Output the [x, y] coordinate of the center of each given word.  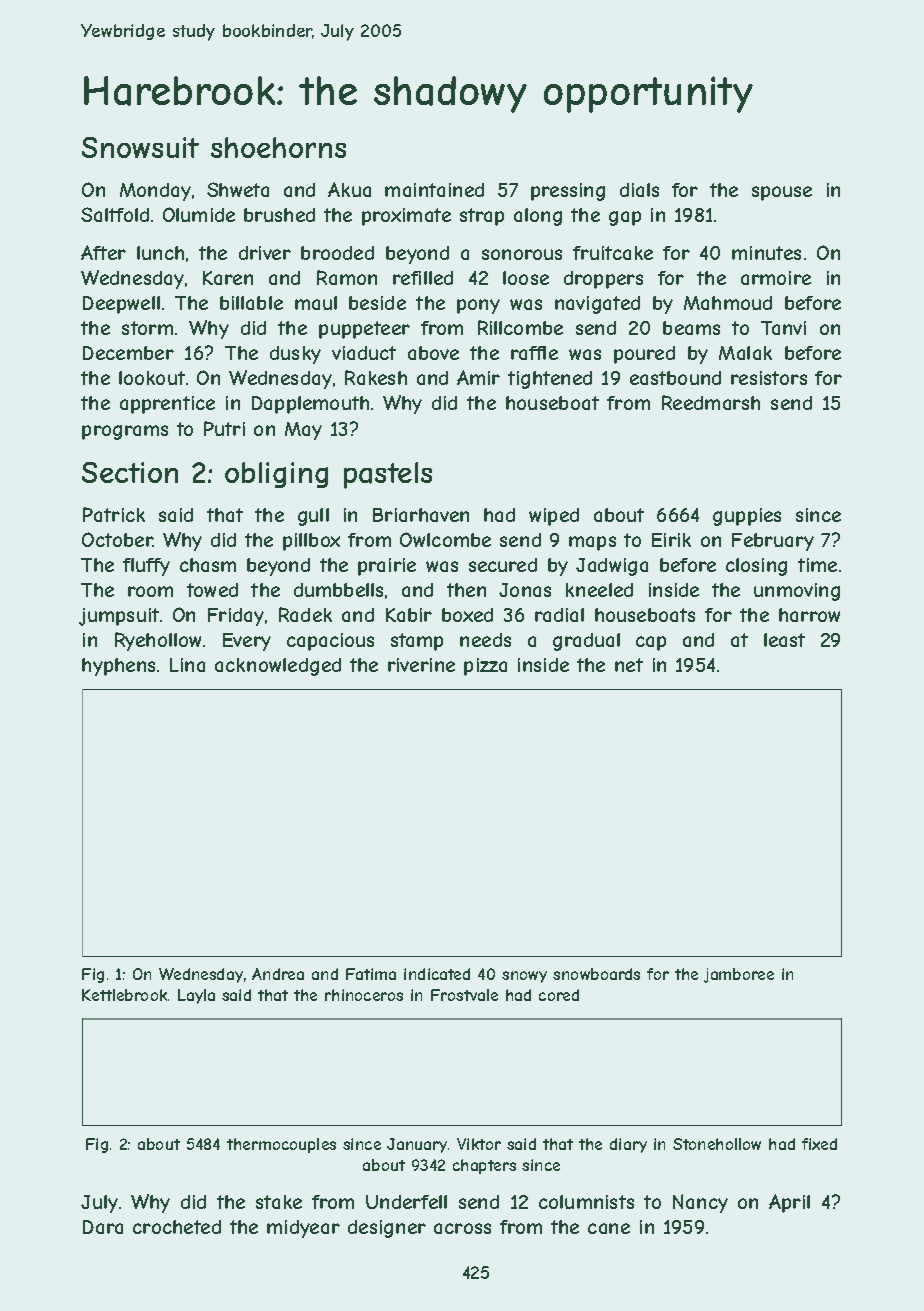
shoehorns [278, 147]
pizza [485, 667]
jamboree [739, 975]
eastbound [675, 378]
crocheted [177, 1227]
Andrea [278, 974]
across [462, 1228]
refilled [423, 278]
